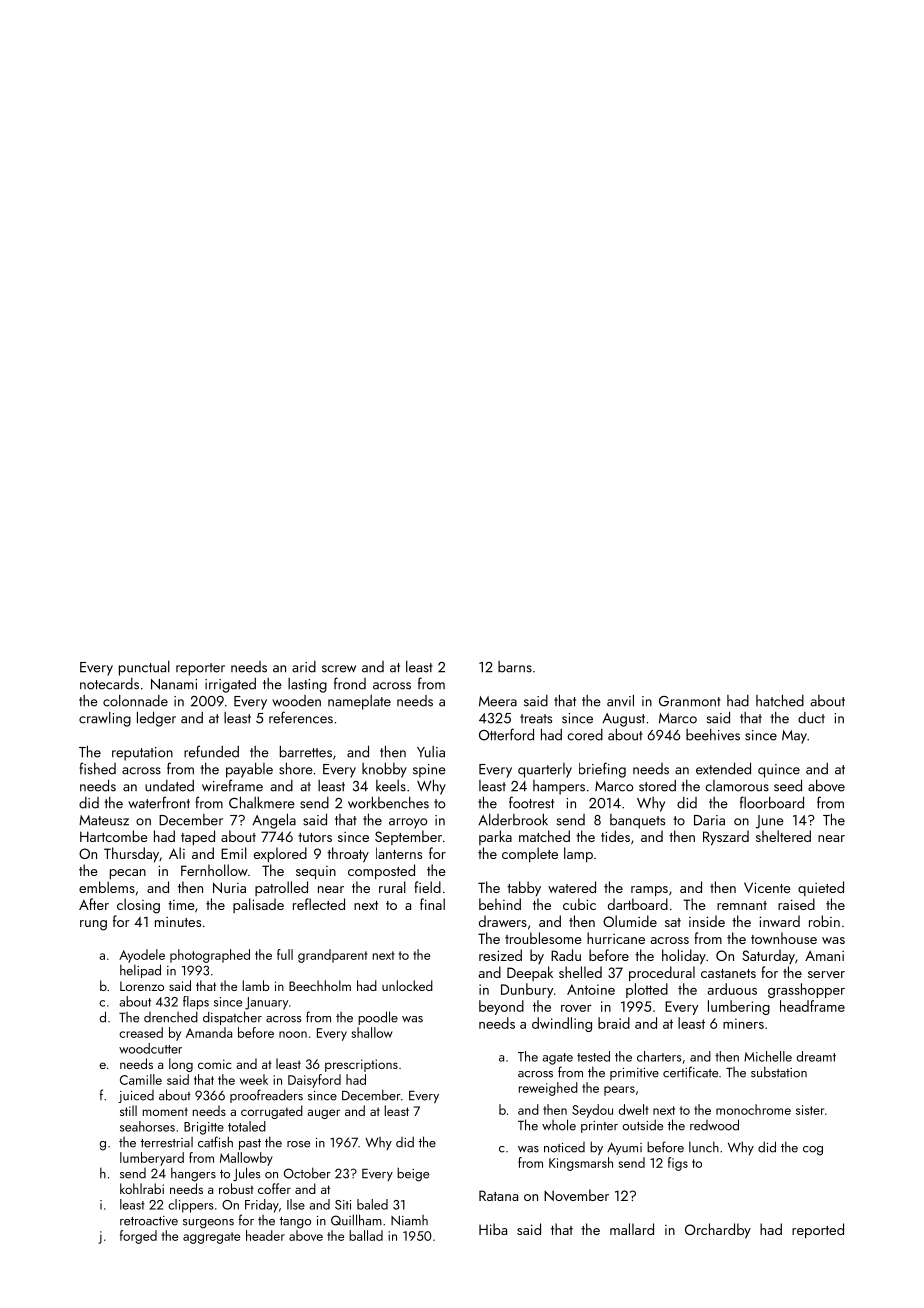  What do you see at coordinates (359, 702) in the screenshot?
I see `nameplate` at bounding box center [359, 702].
